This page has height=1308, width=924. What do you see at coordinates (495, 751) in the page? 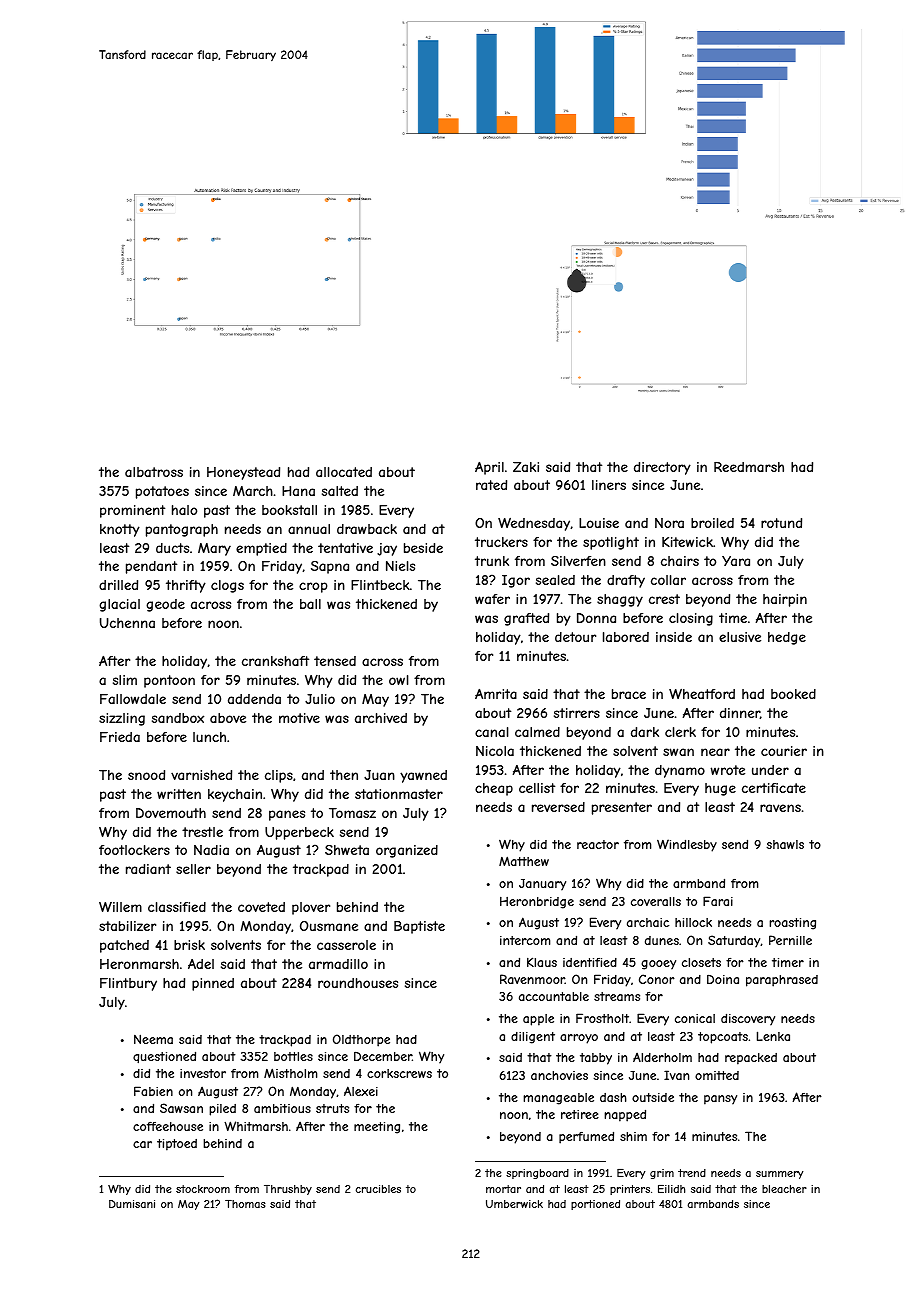
I see `Nicola` at bounding box center [495, 751].
